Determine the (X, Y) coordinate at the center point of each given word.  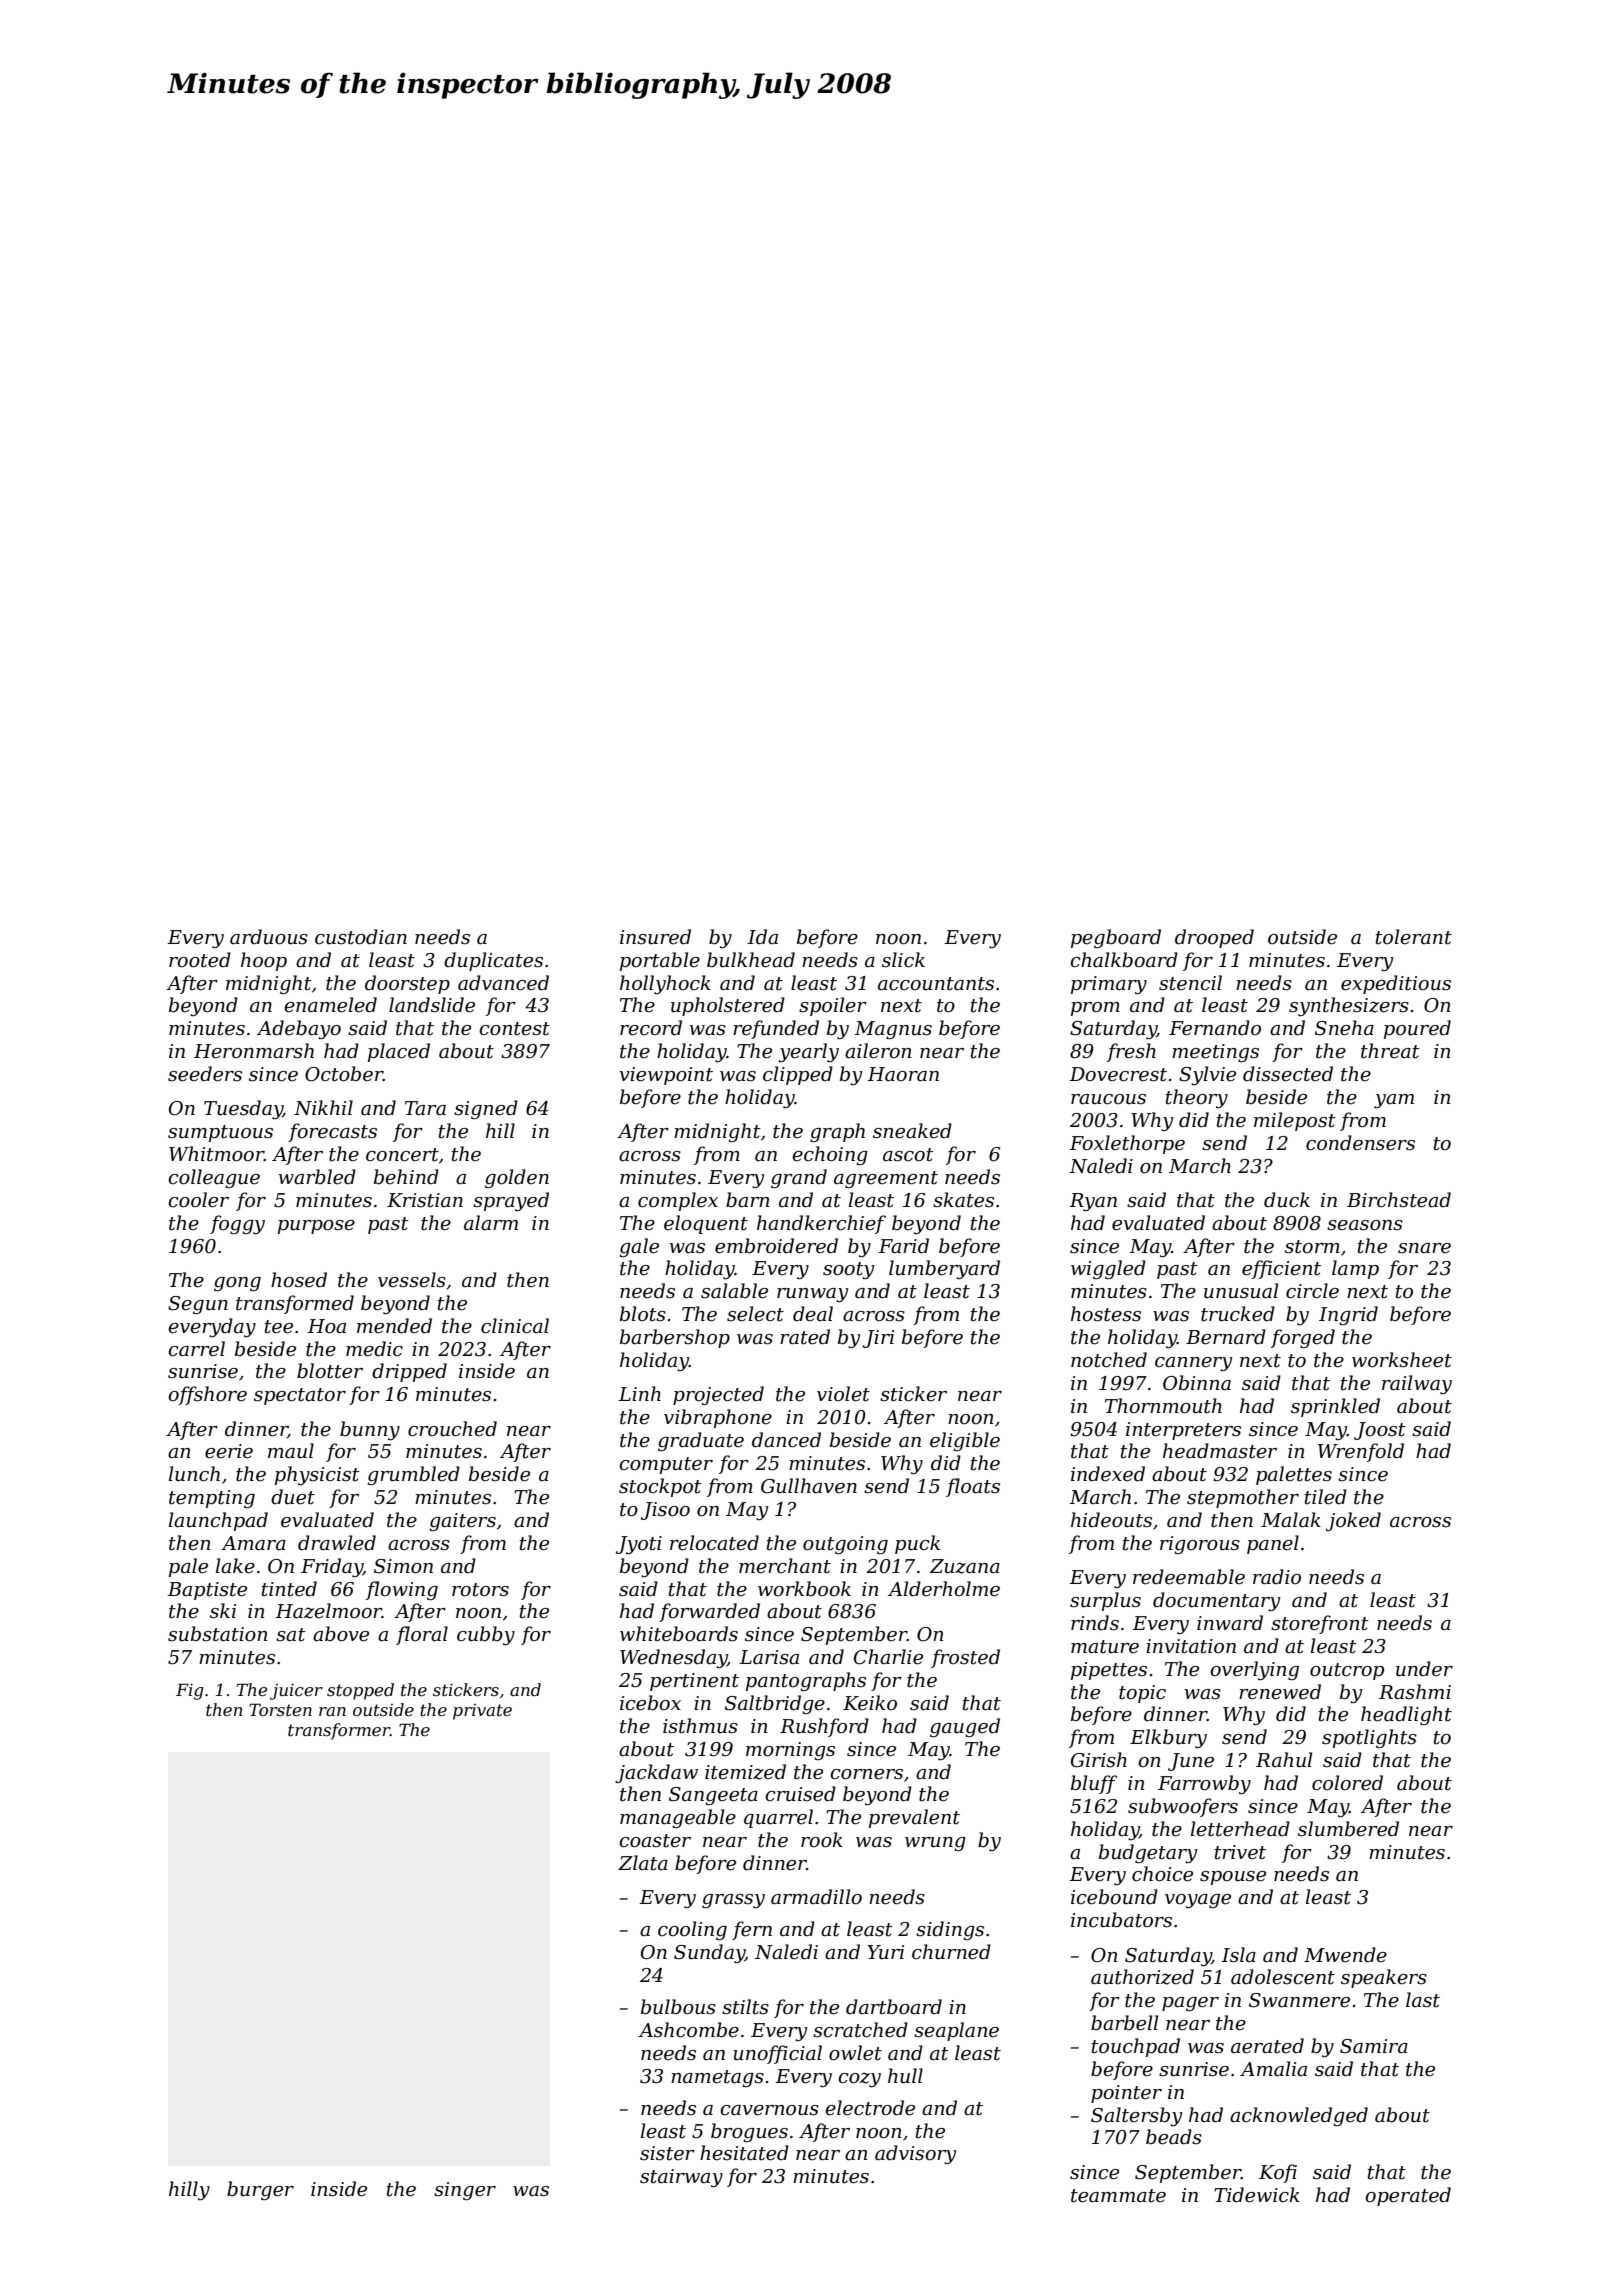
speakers (1384, 1978)
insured (655, 937)
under (1424, 1669)
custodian (361, 937)
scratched (860, 2030)
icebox (650, 1703)
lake (235, 1566)
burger (260, 2190)
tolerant (1414, 937)
